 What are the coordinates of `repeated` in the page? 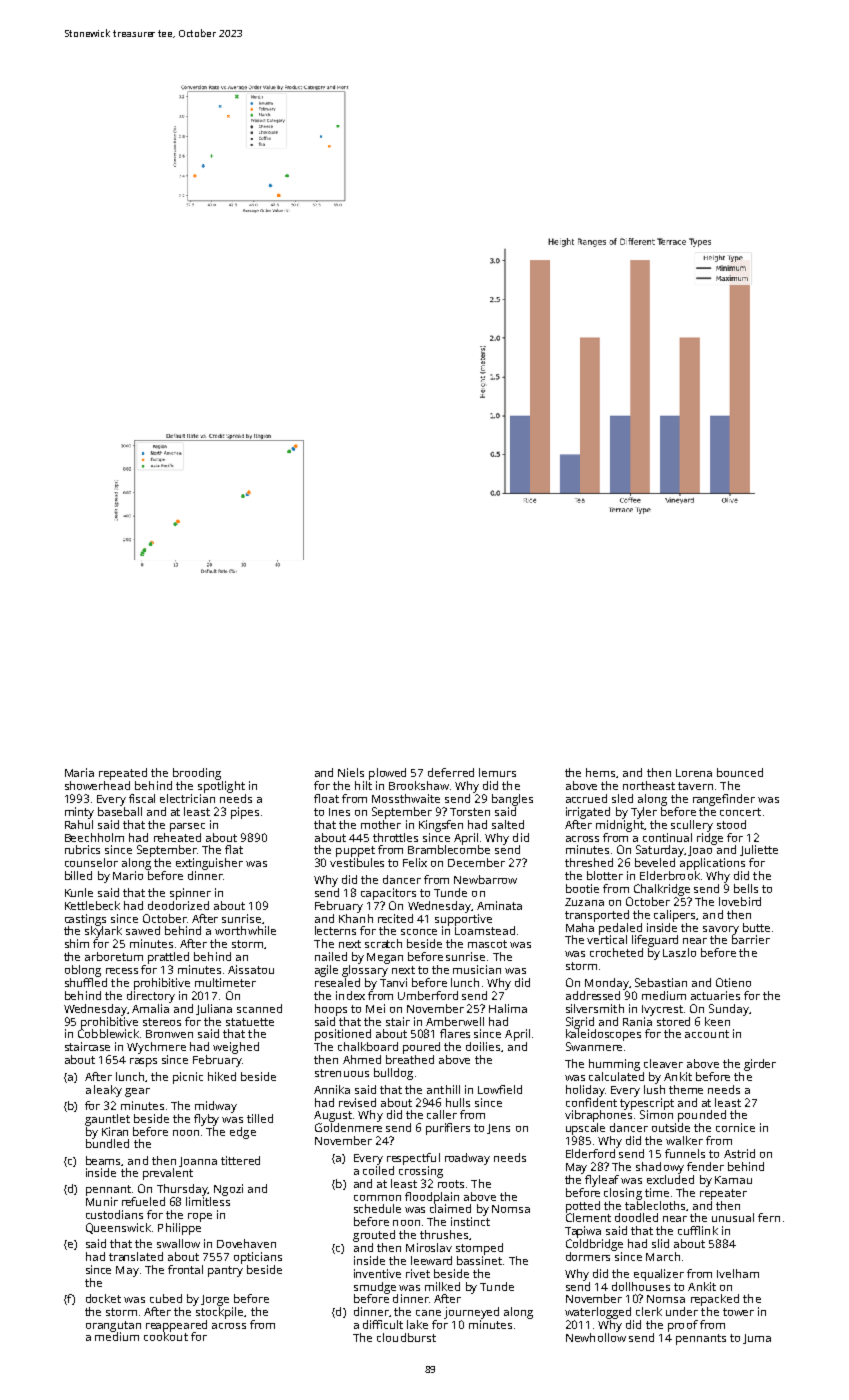 It's located at (123, 774).
